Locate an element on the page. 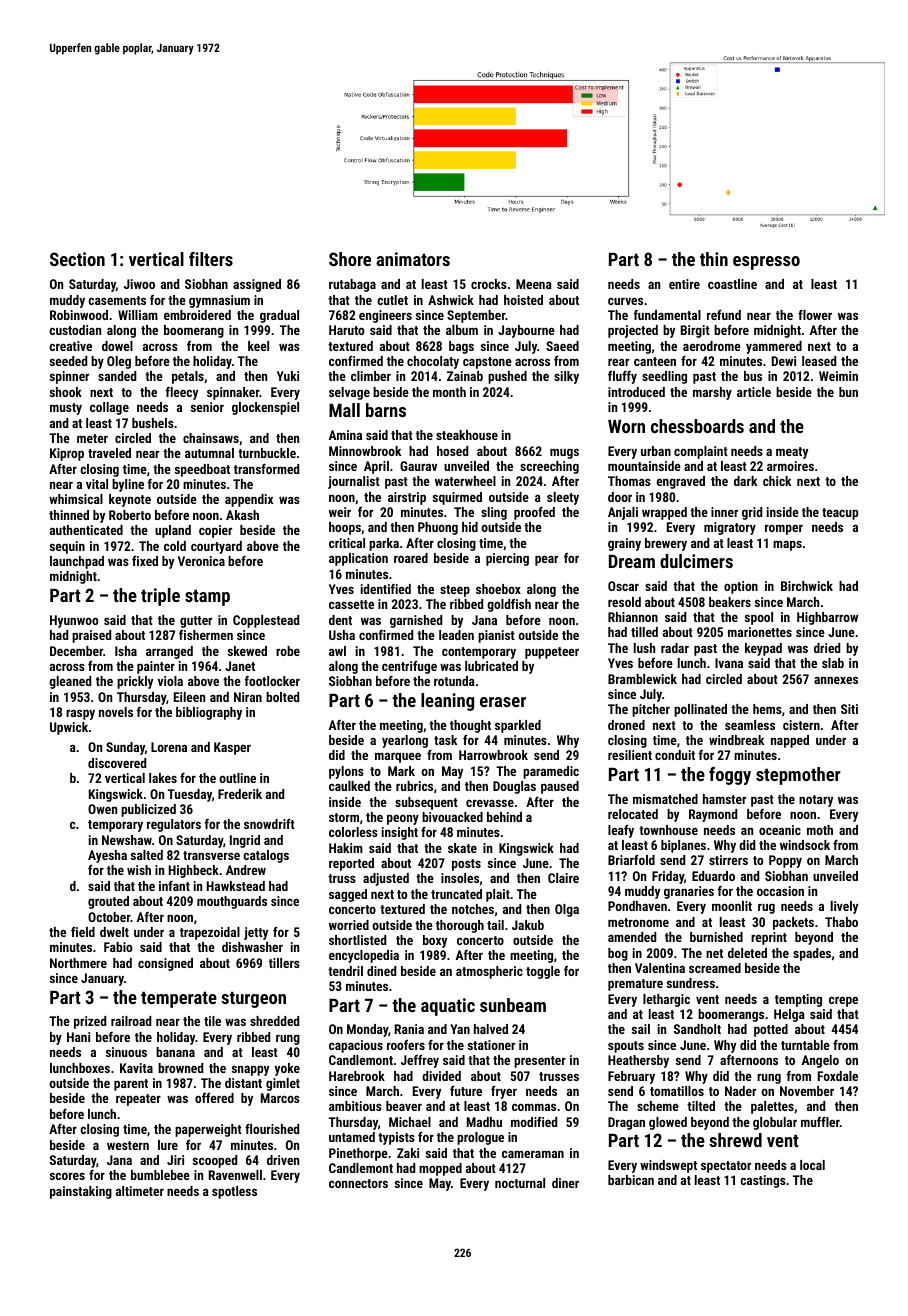 This page has width=908, height=1316. radar is located at coordinates (675, 648).
